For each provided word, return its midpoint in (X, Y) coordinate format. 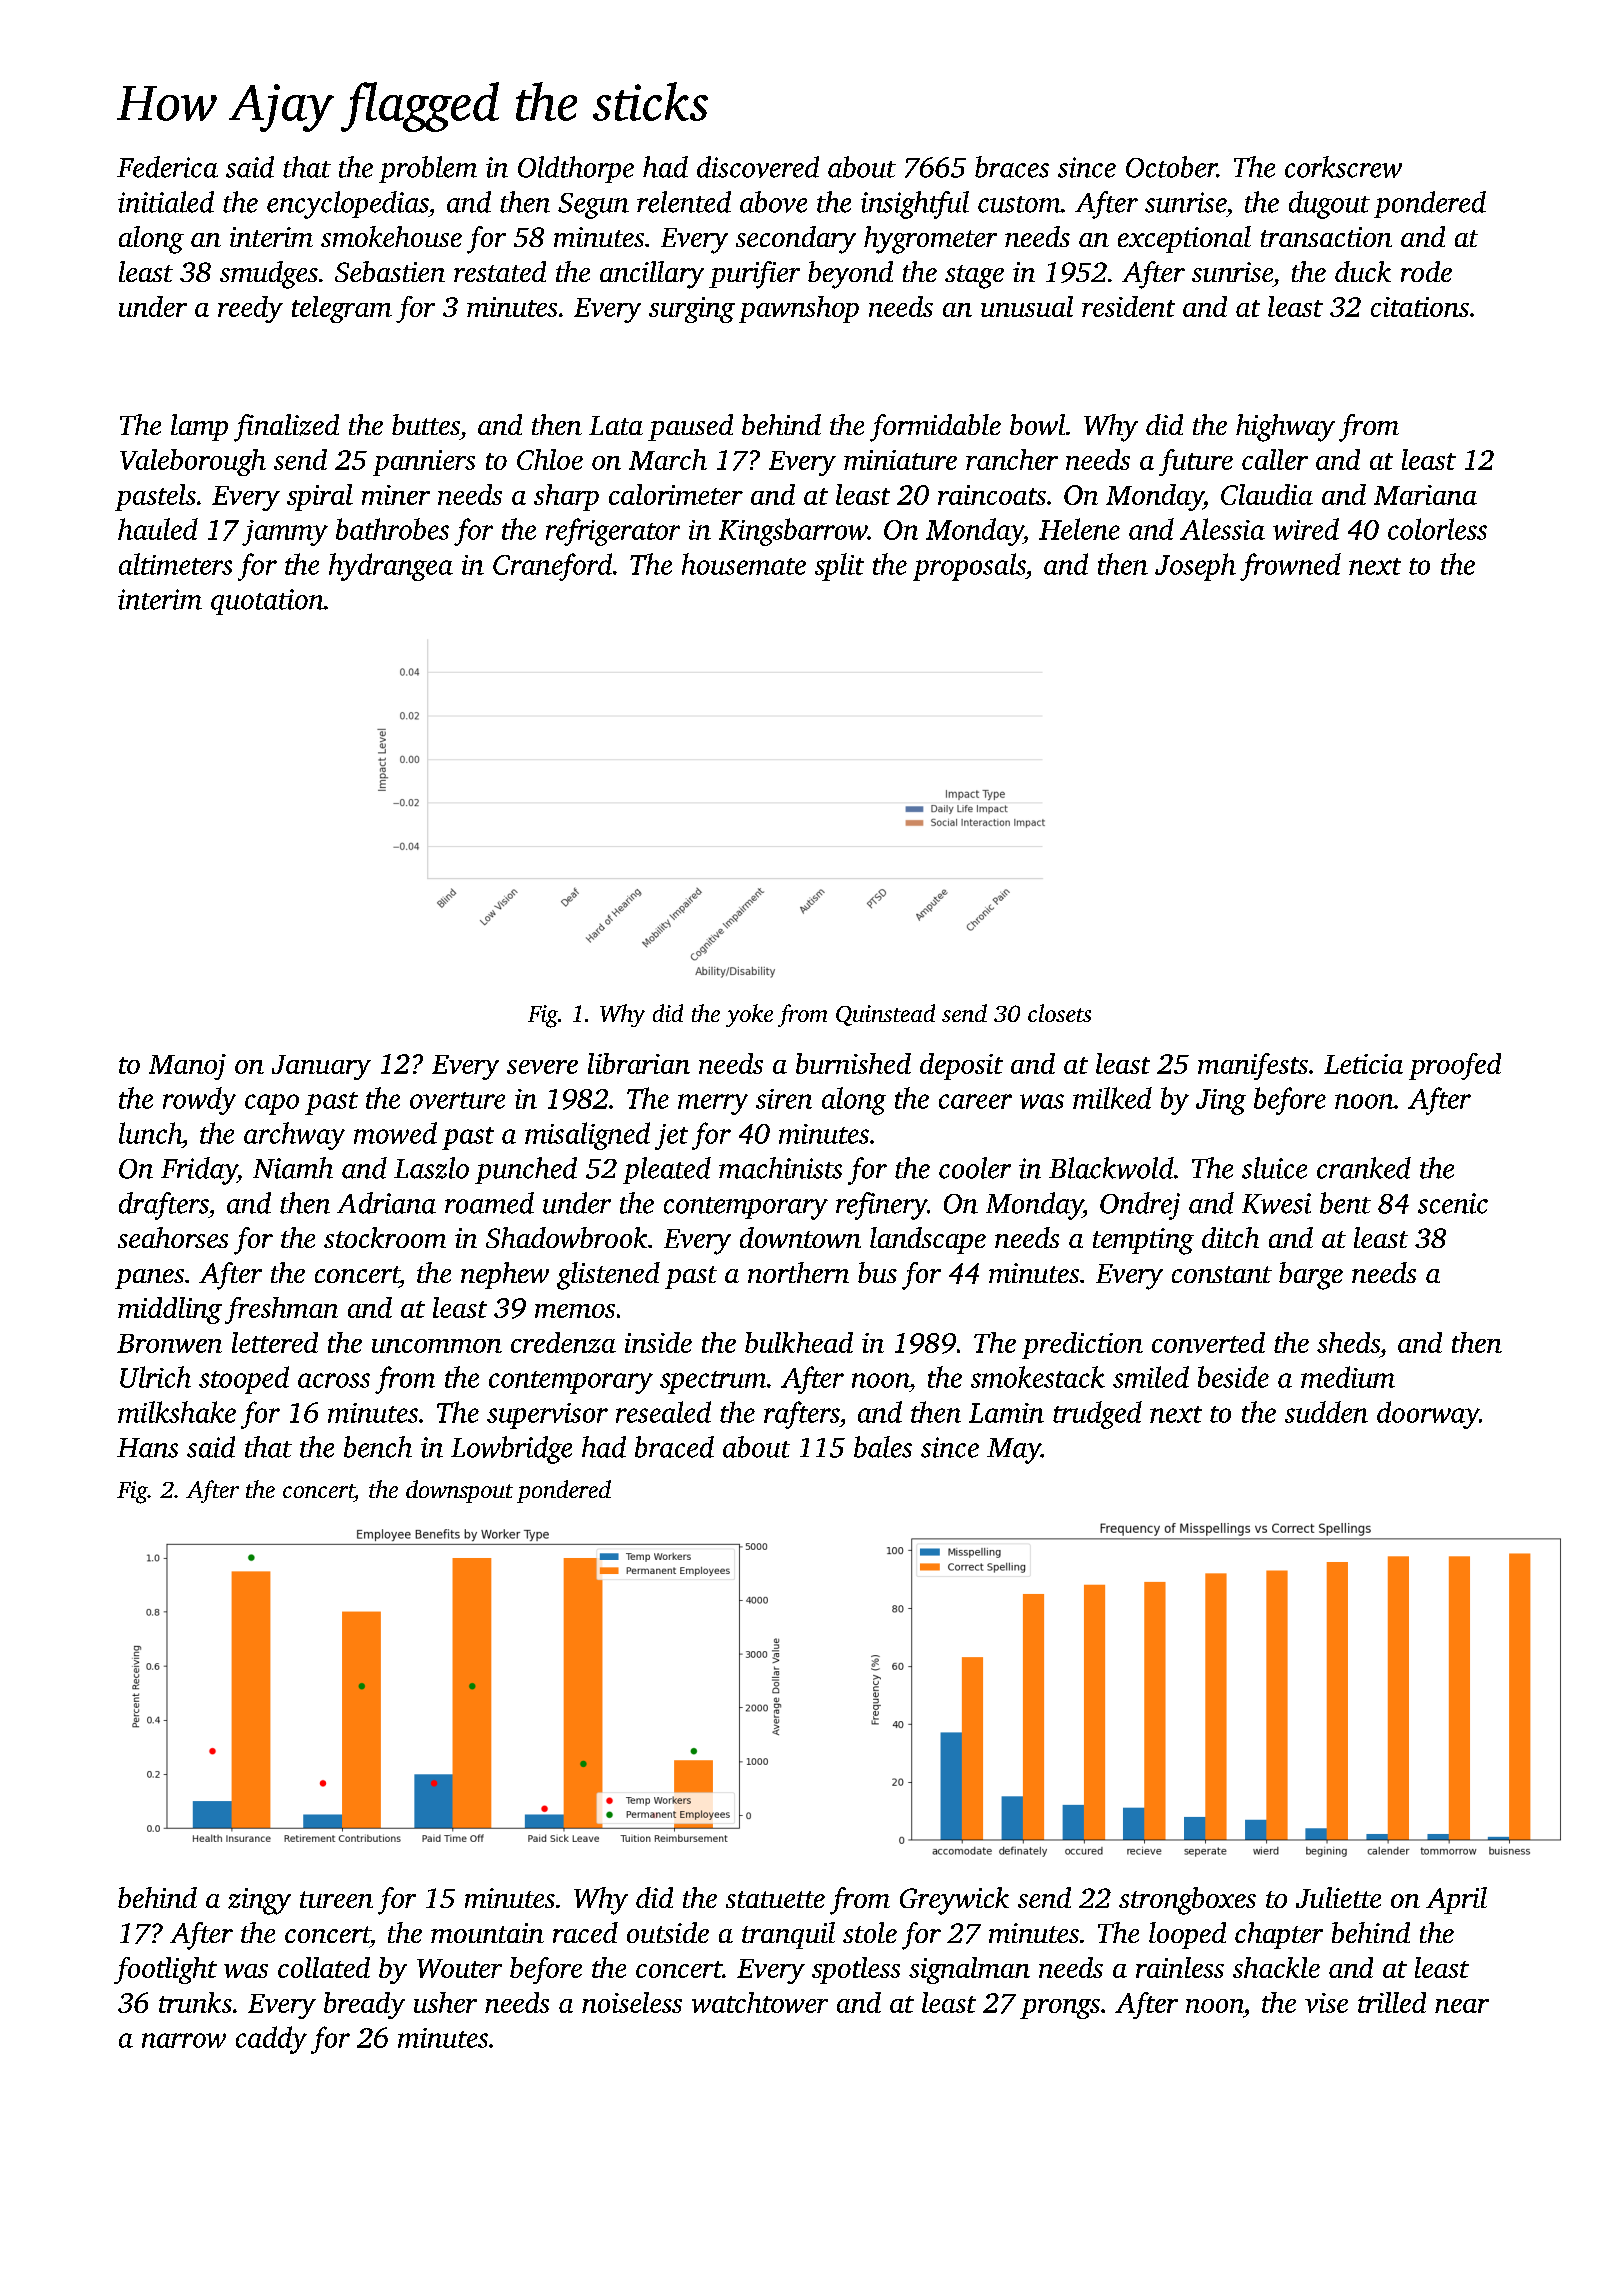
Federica (167, 167)
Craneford (552, 567)
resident (1128, 306)
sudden (1326, 1412)
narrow (184, 2040)
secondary (796, 240)
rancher (1012, 459)
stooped (244, 1380)
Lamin (1006, 1413)
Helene (1079, 529)
